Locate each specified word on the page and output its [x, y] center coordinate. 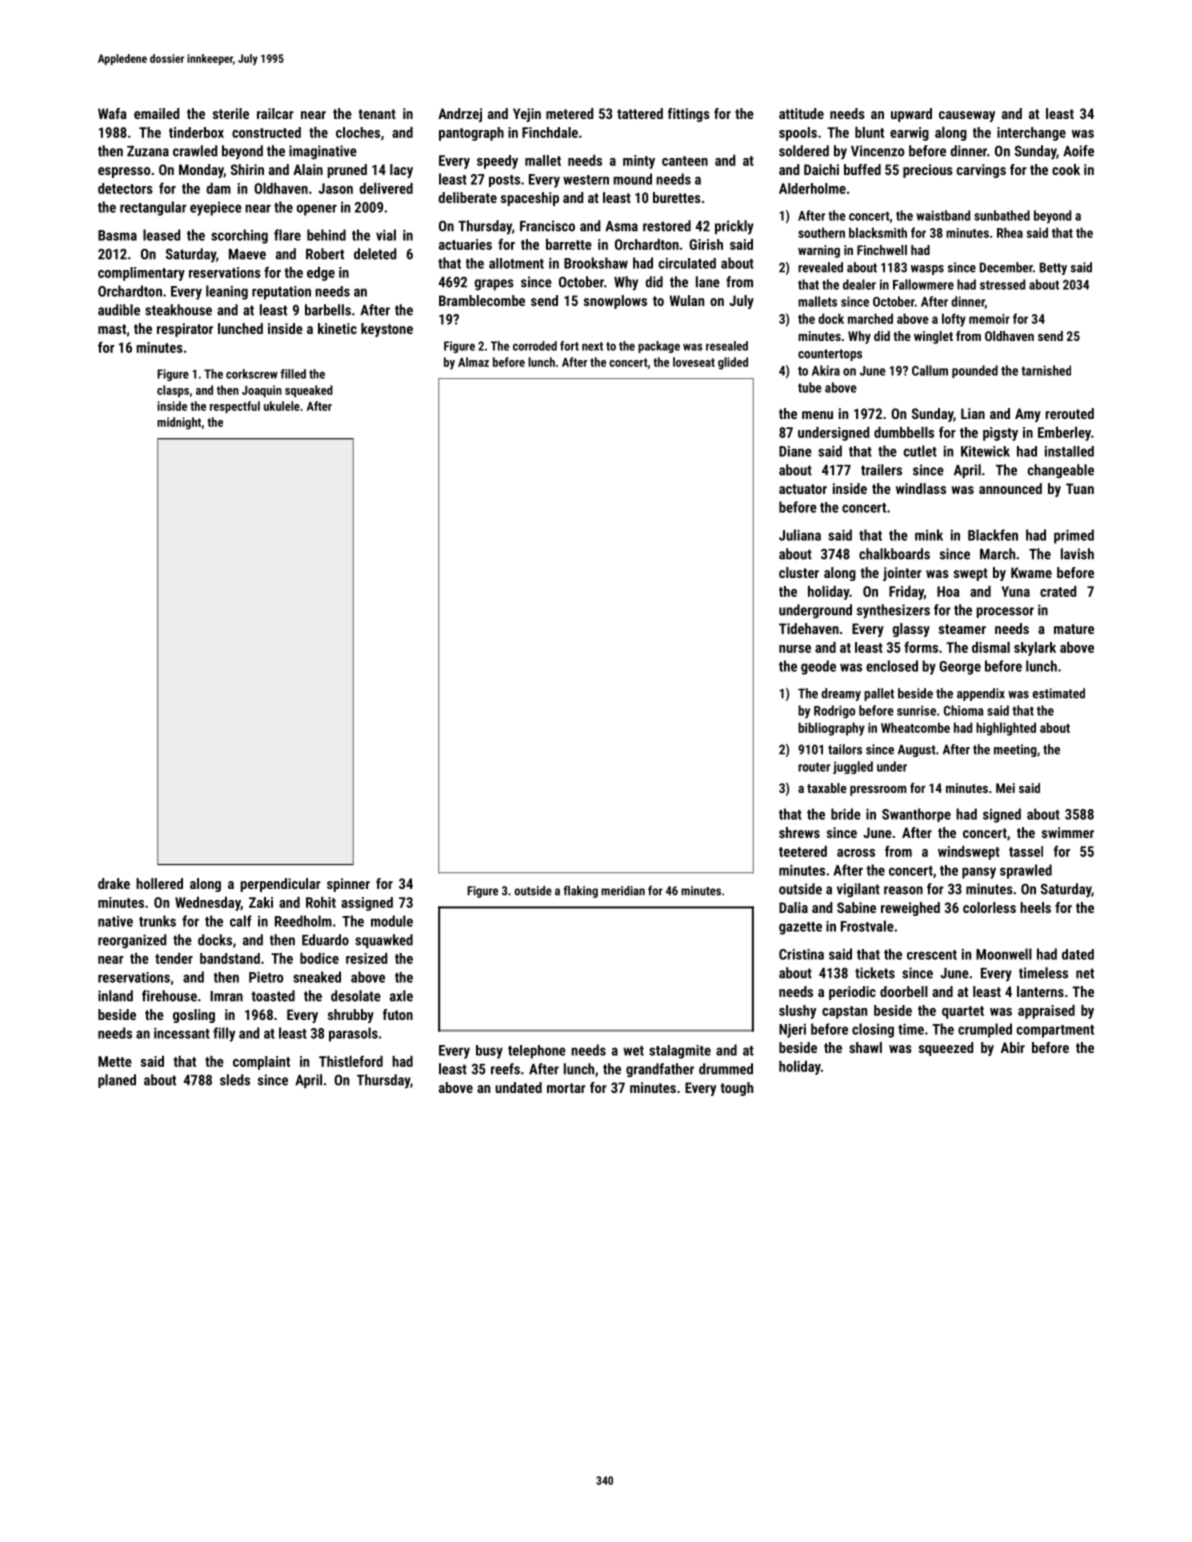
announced [1010, 488]
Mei [1005, 788]
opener [317, 210]
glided [733, 363]
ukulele [282, 406]
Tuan [1080, 488]
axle [401, 996]
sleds [235, 1080]
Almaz [473, 362]
